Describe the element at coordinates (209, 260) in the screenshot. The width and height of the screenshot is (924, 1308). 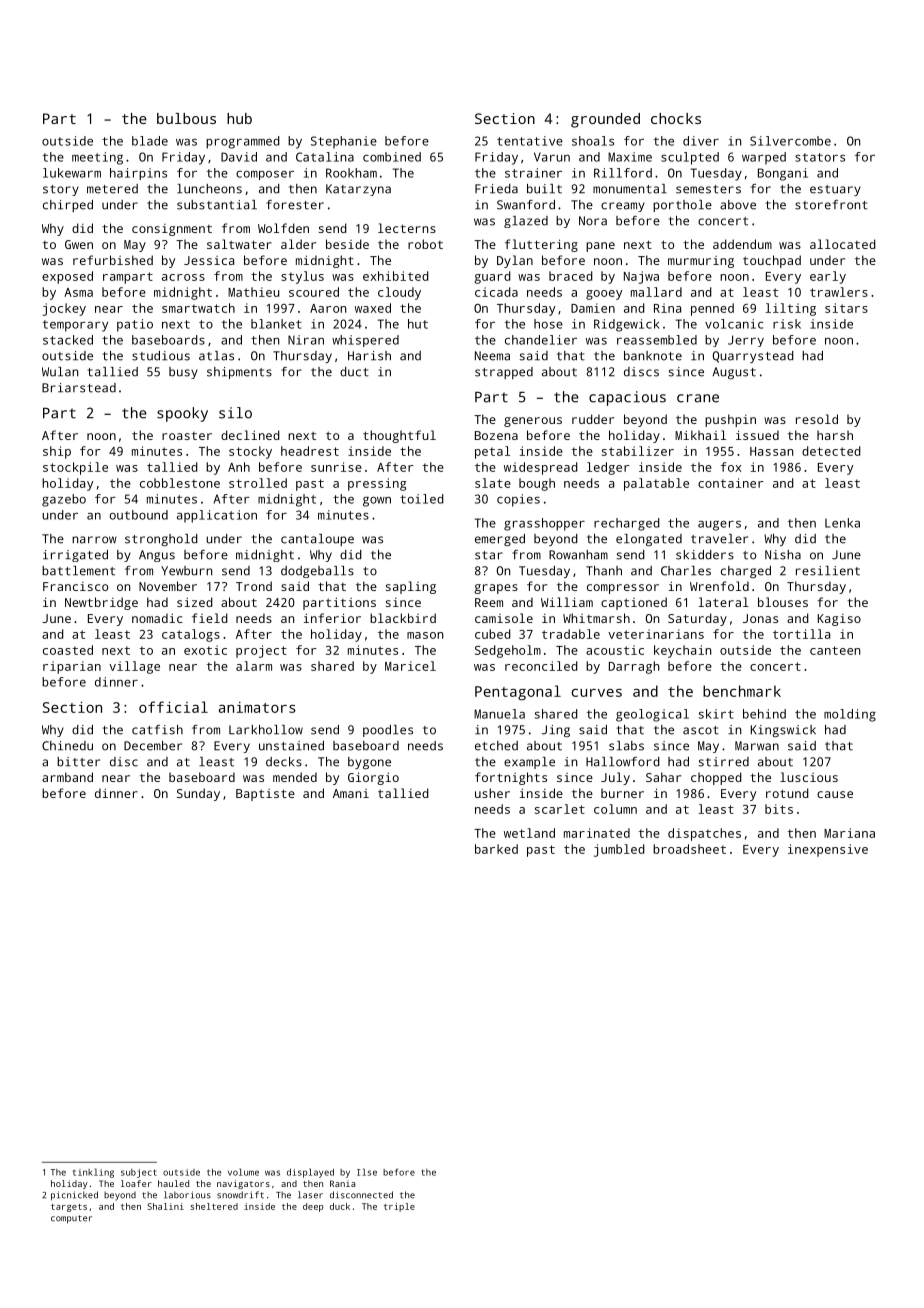
I see `Jessica` at that location.
